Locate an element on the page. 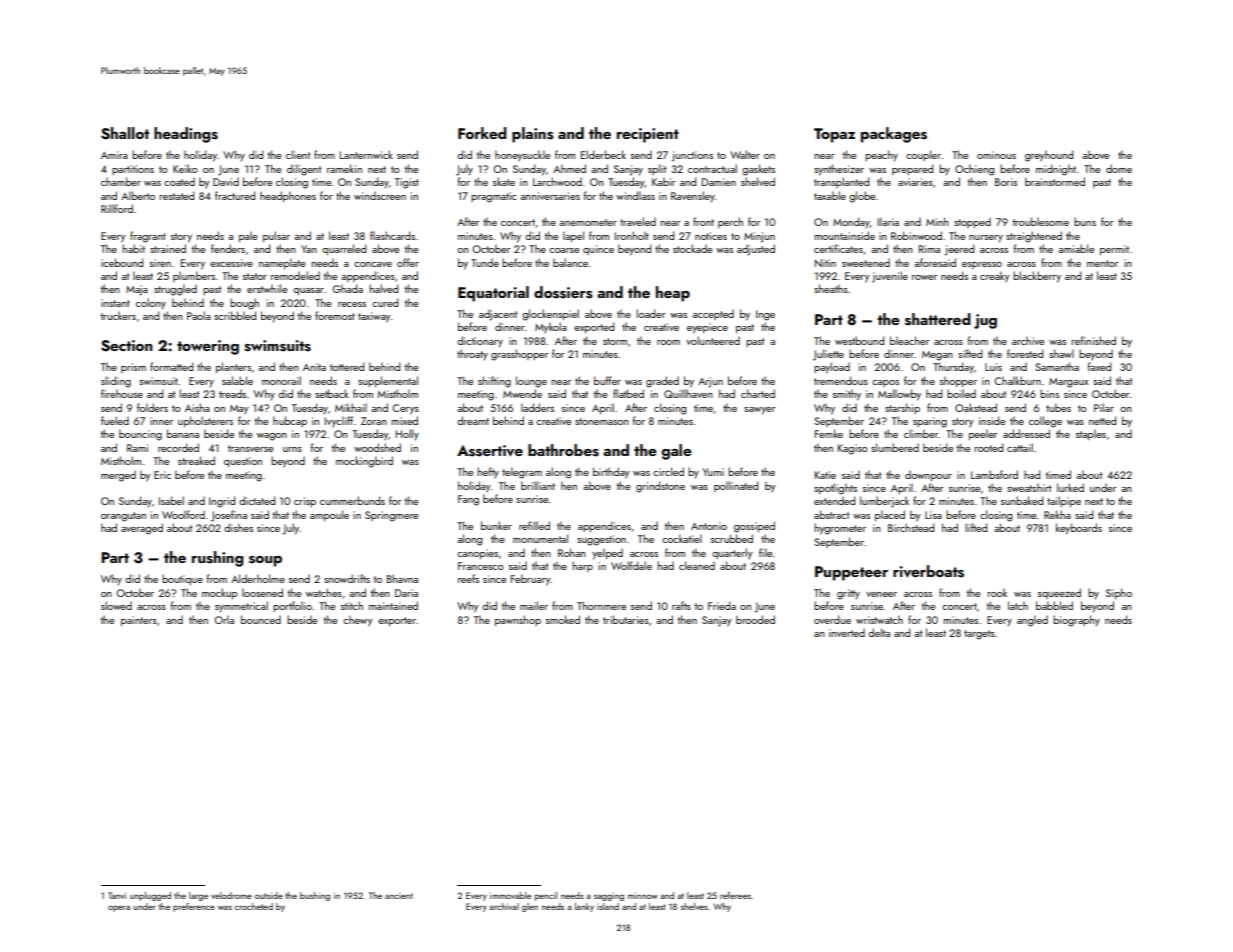 This image has width=1233, height=952. sagging is located at coordinates (609, 897).
